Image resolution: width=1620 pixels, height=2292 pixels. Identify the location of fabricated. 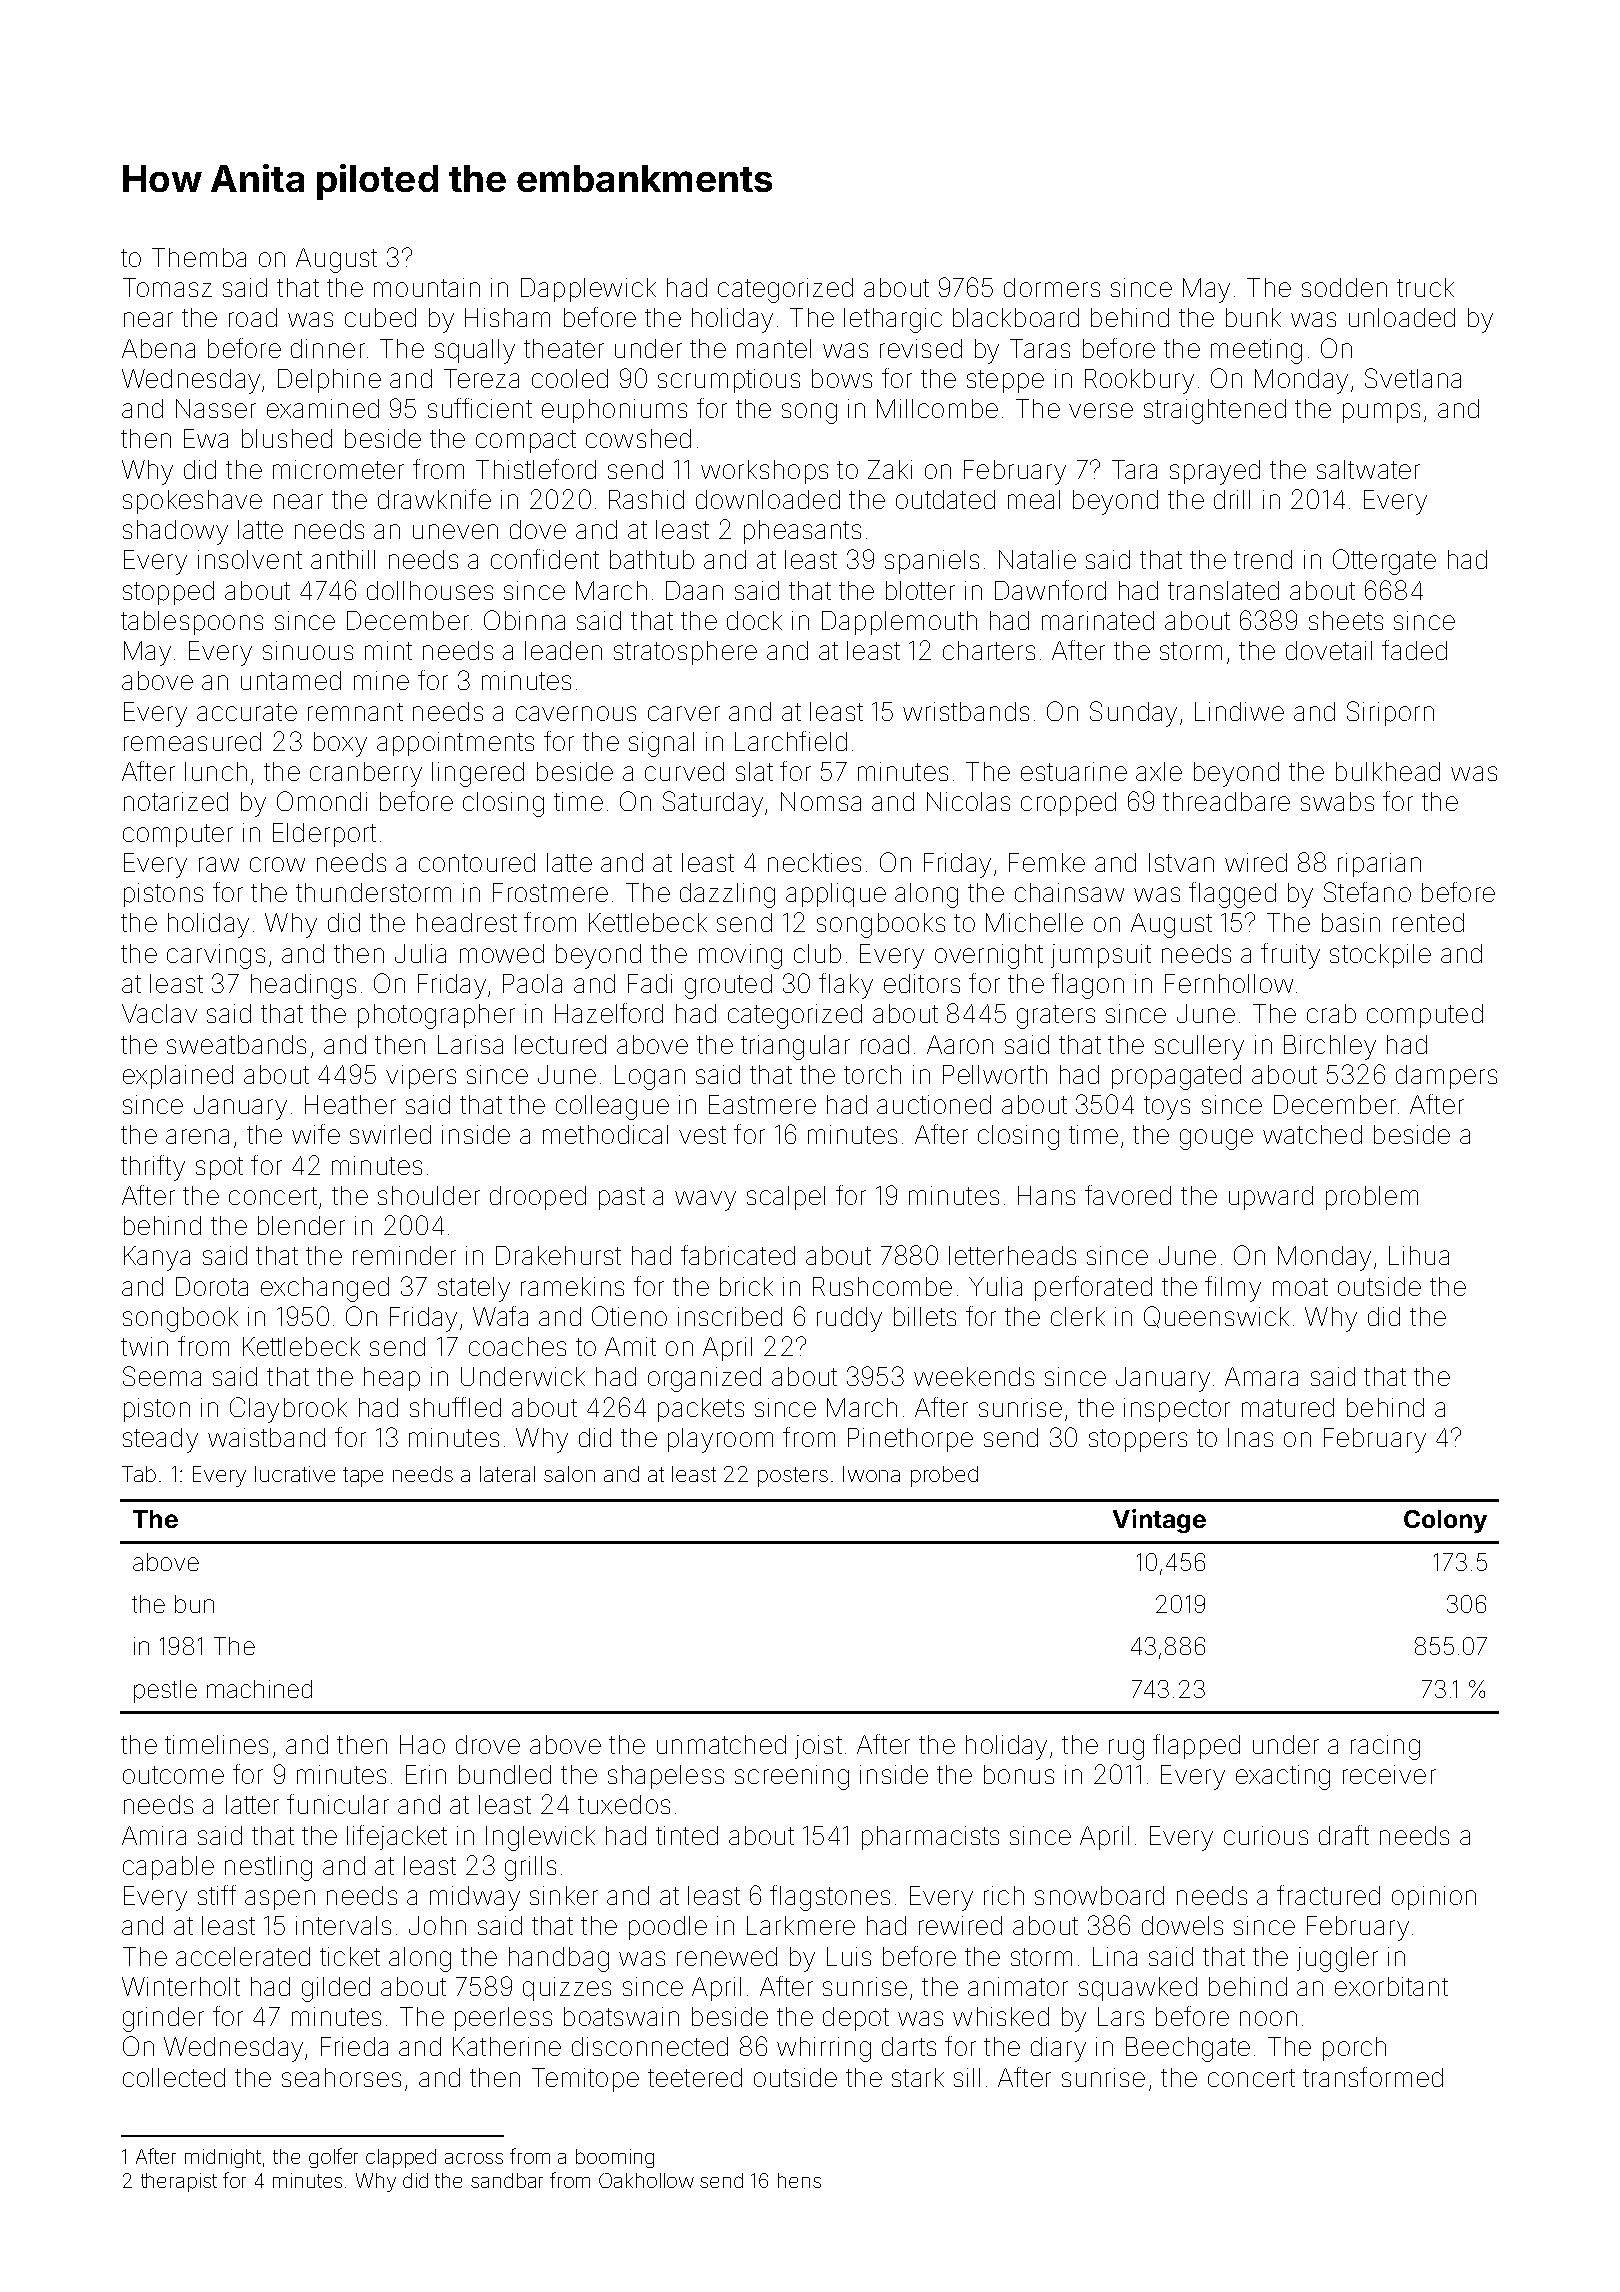
(738, 1255).
